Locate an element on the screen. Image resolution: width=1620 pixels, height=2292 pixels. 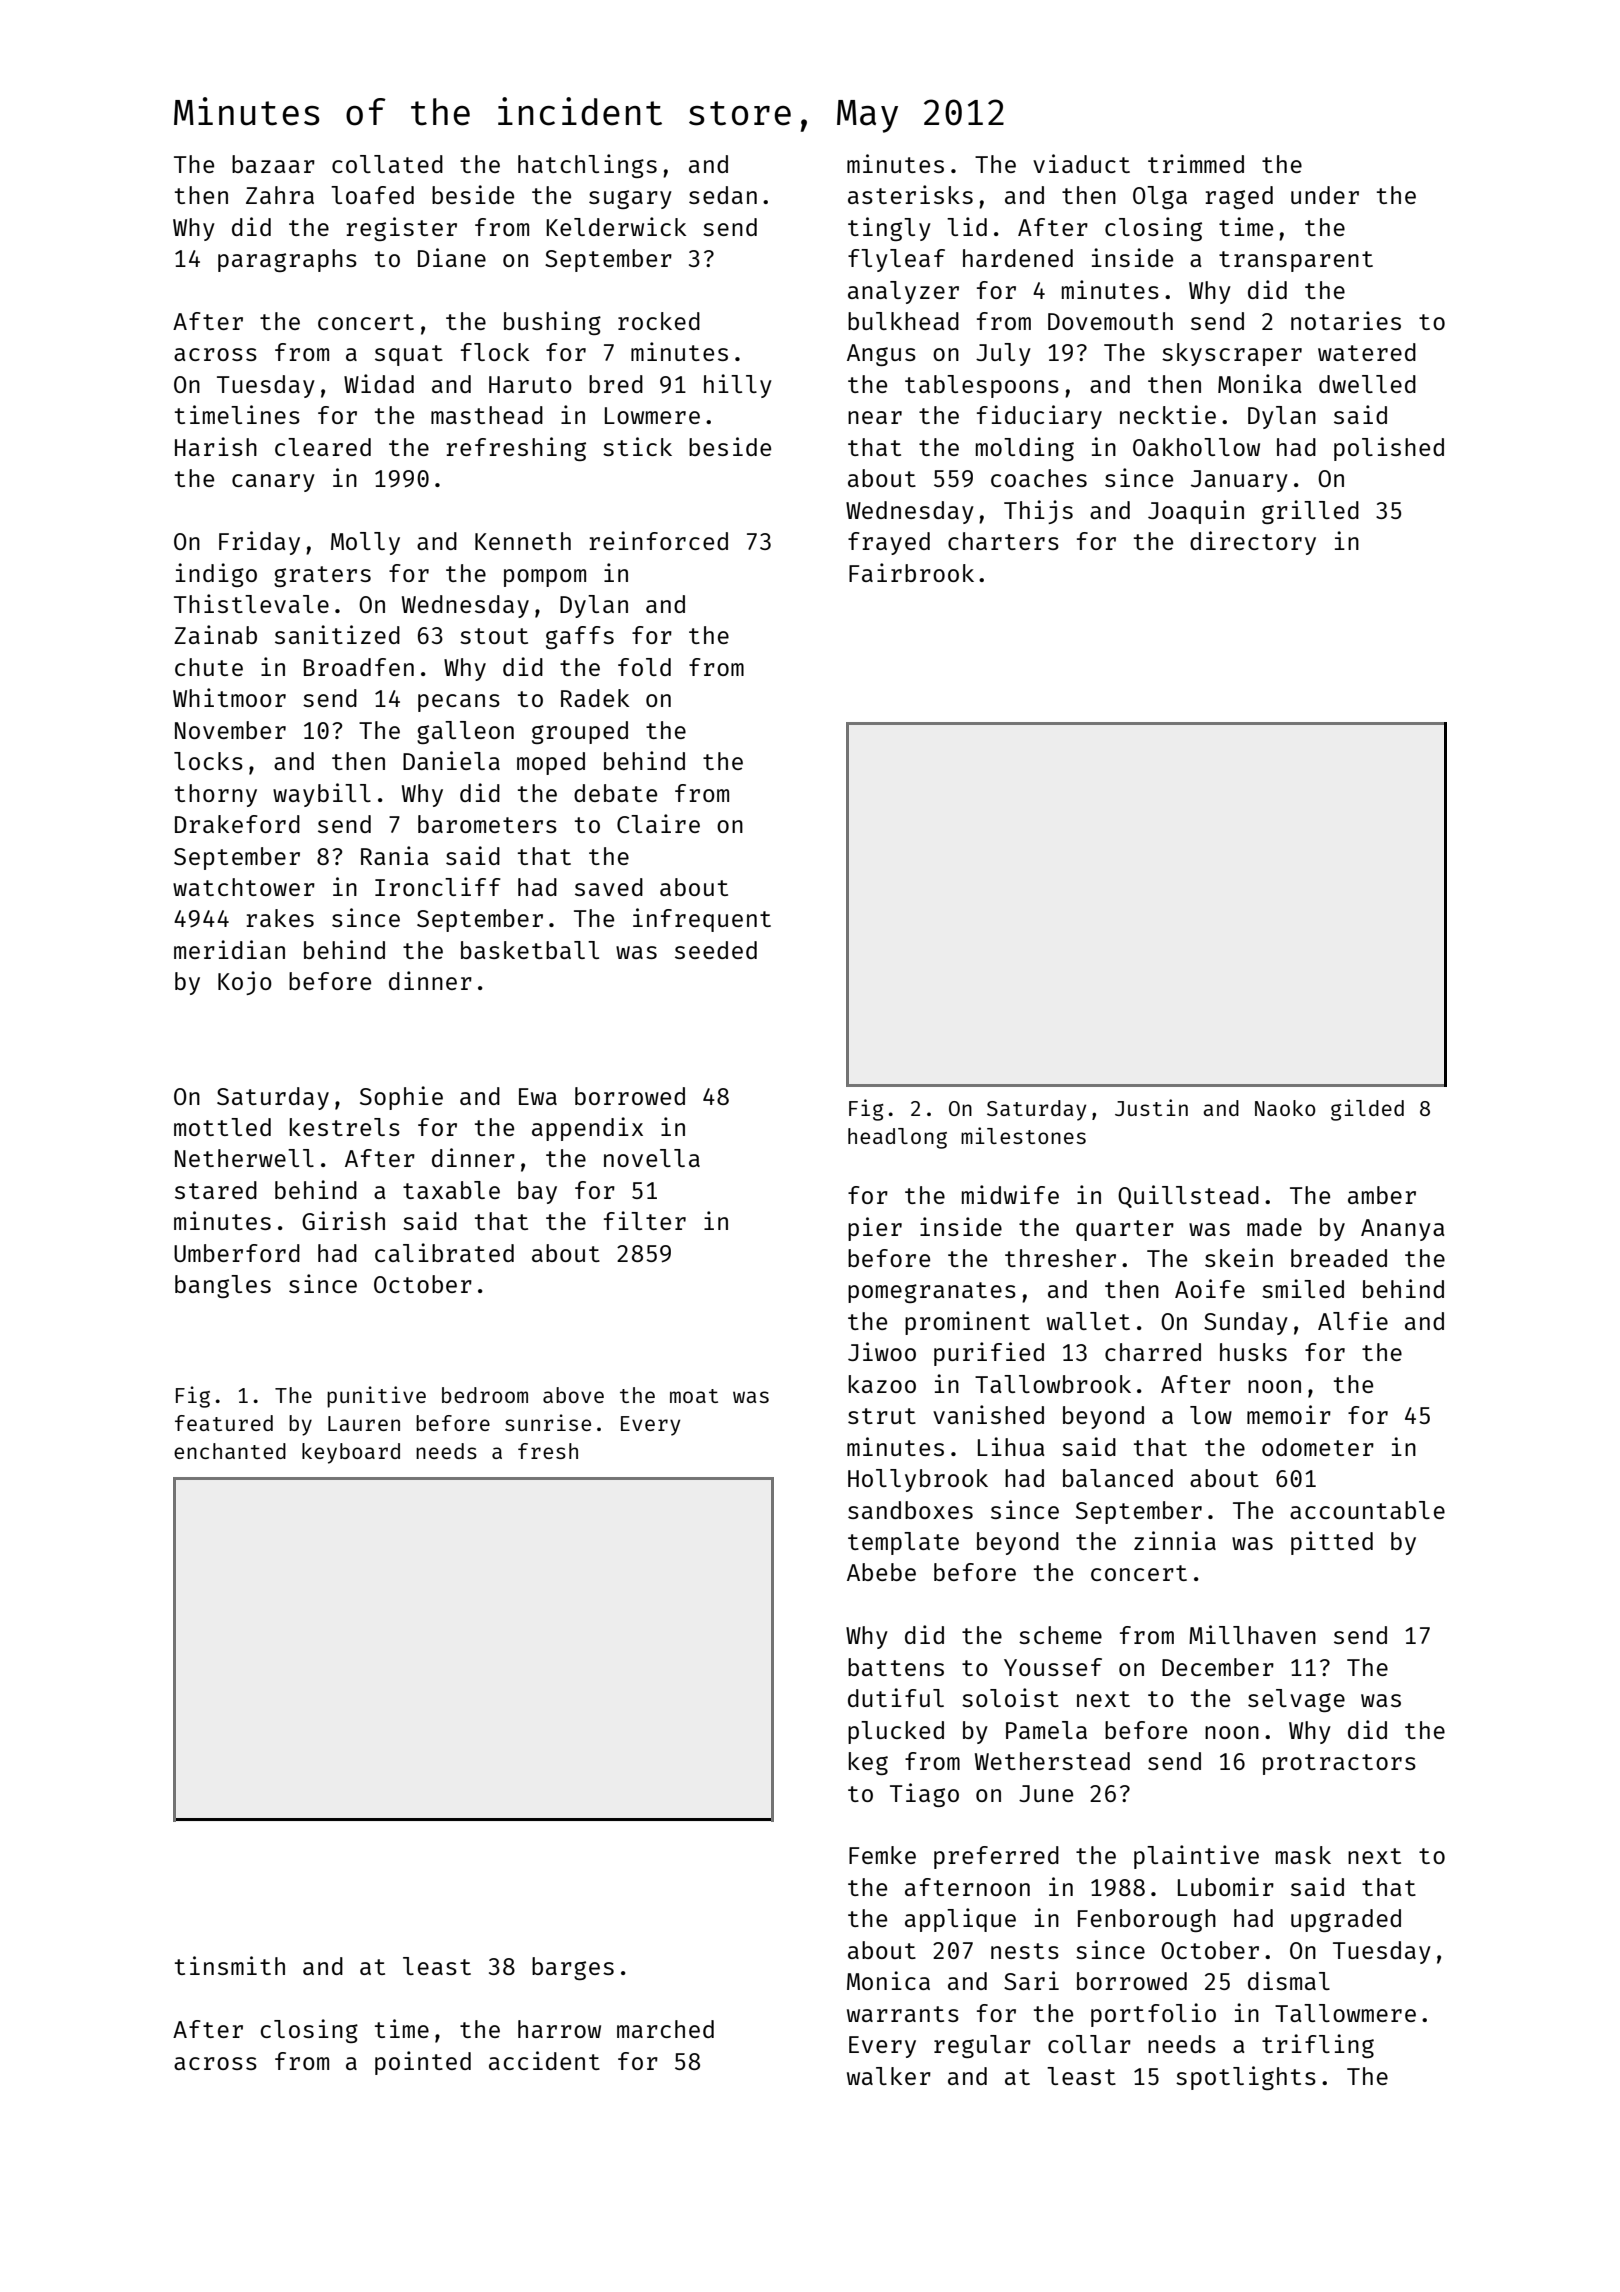
infrequent is located at coordinates (702, 920).
